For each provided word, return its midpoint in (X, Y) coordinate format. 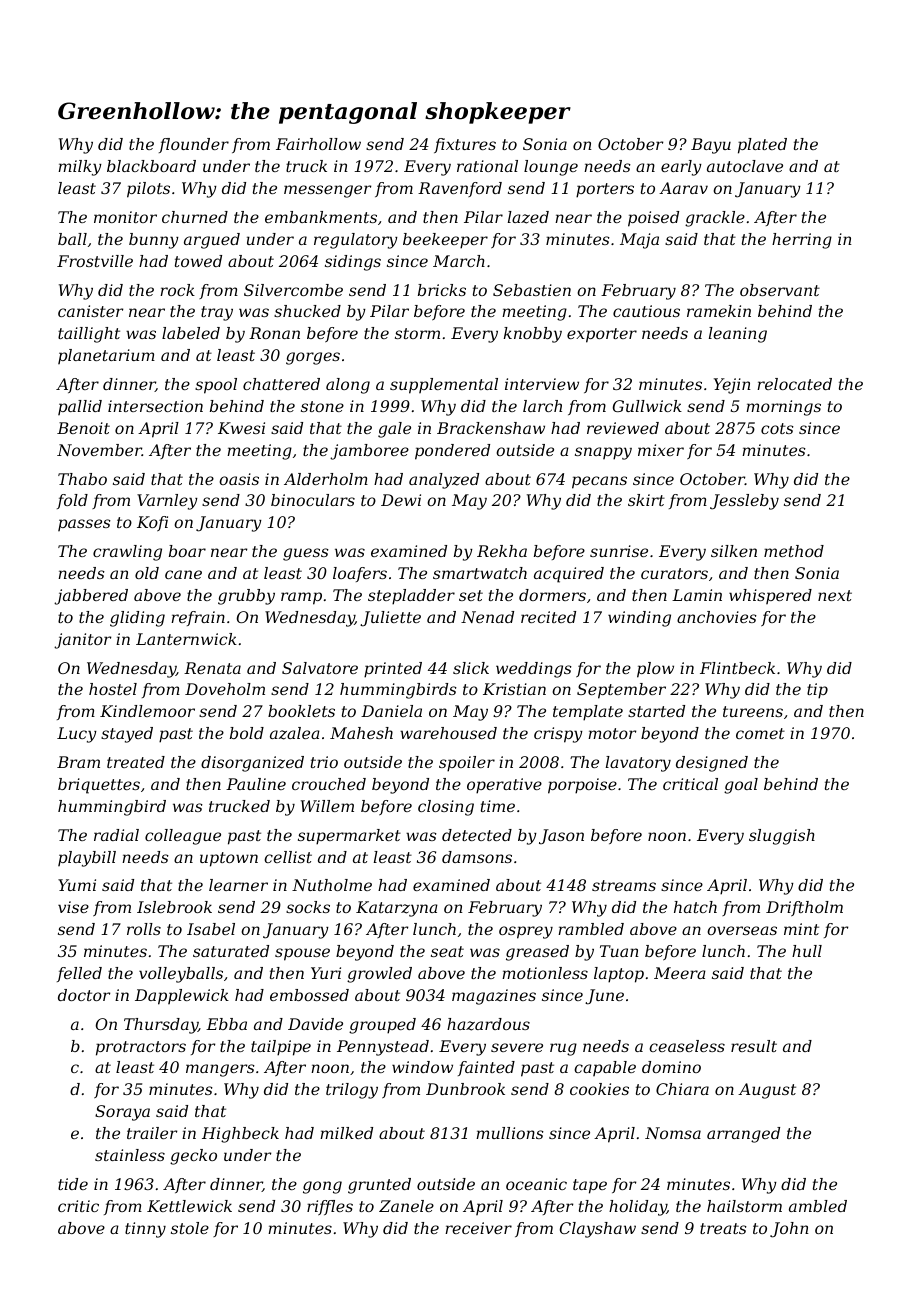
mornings (783, 408)
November (99, 450)
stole (190, 1228)
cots (777, 428)
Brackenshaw (491, 428)
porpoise (582, 786)
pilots (148, 190)
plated (762, 146)
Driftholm (804, 908)
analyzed (444, 481)
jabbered (91, 597)
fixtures (465, 145)
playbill (87, 859)
